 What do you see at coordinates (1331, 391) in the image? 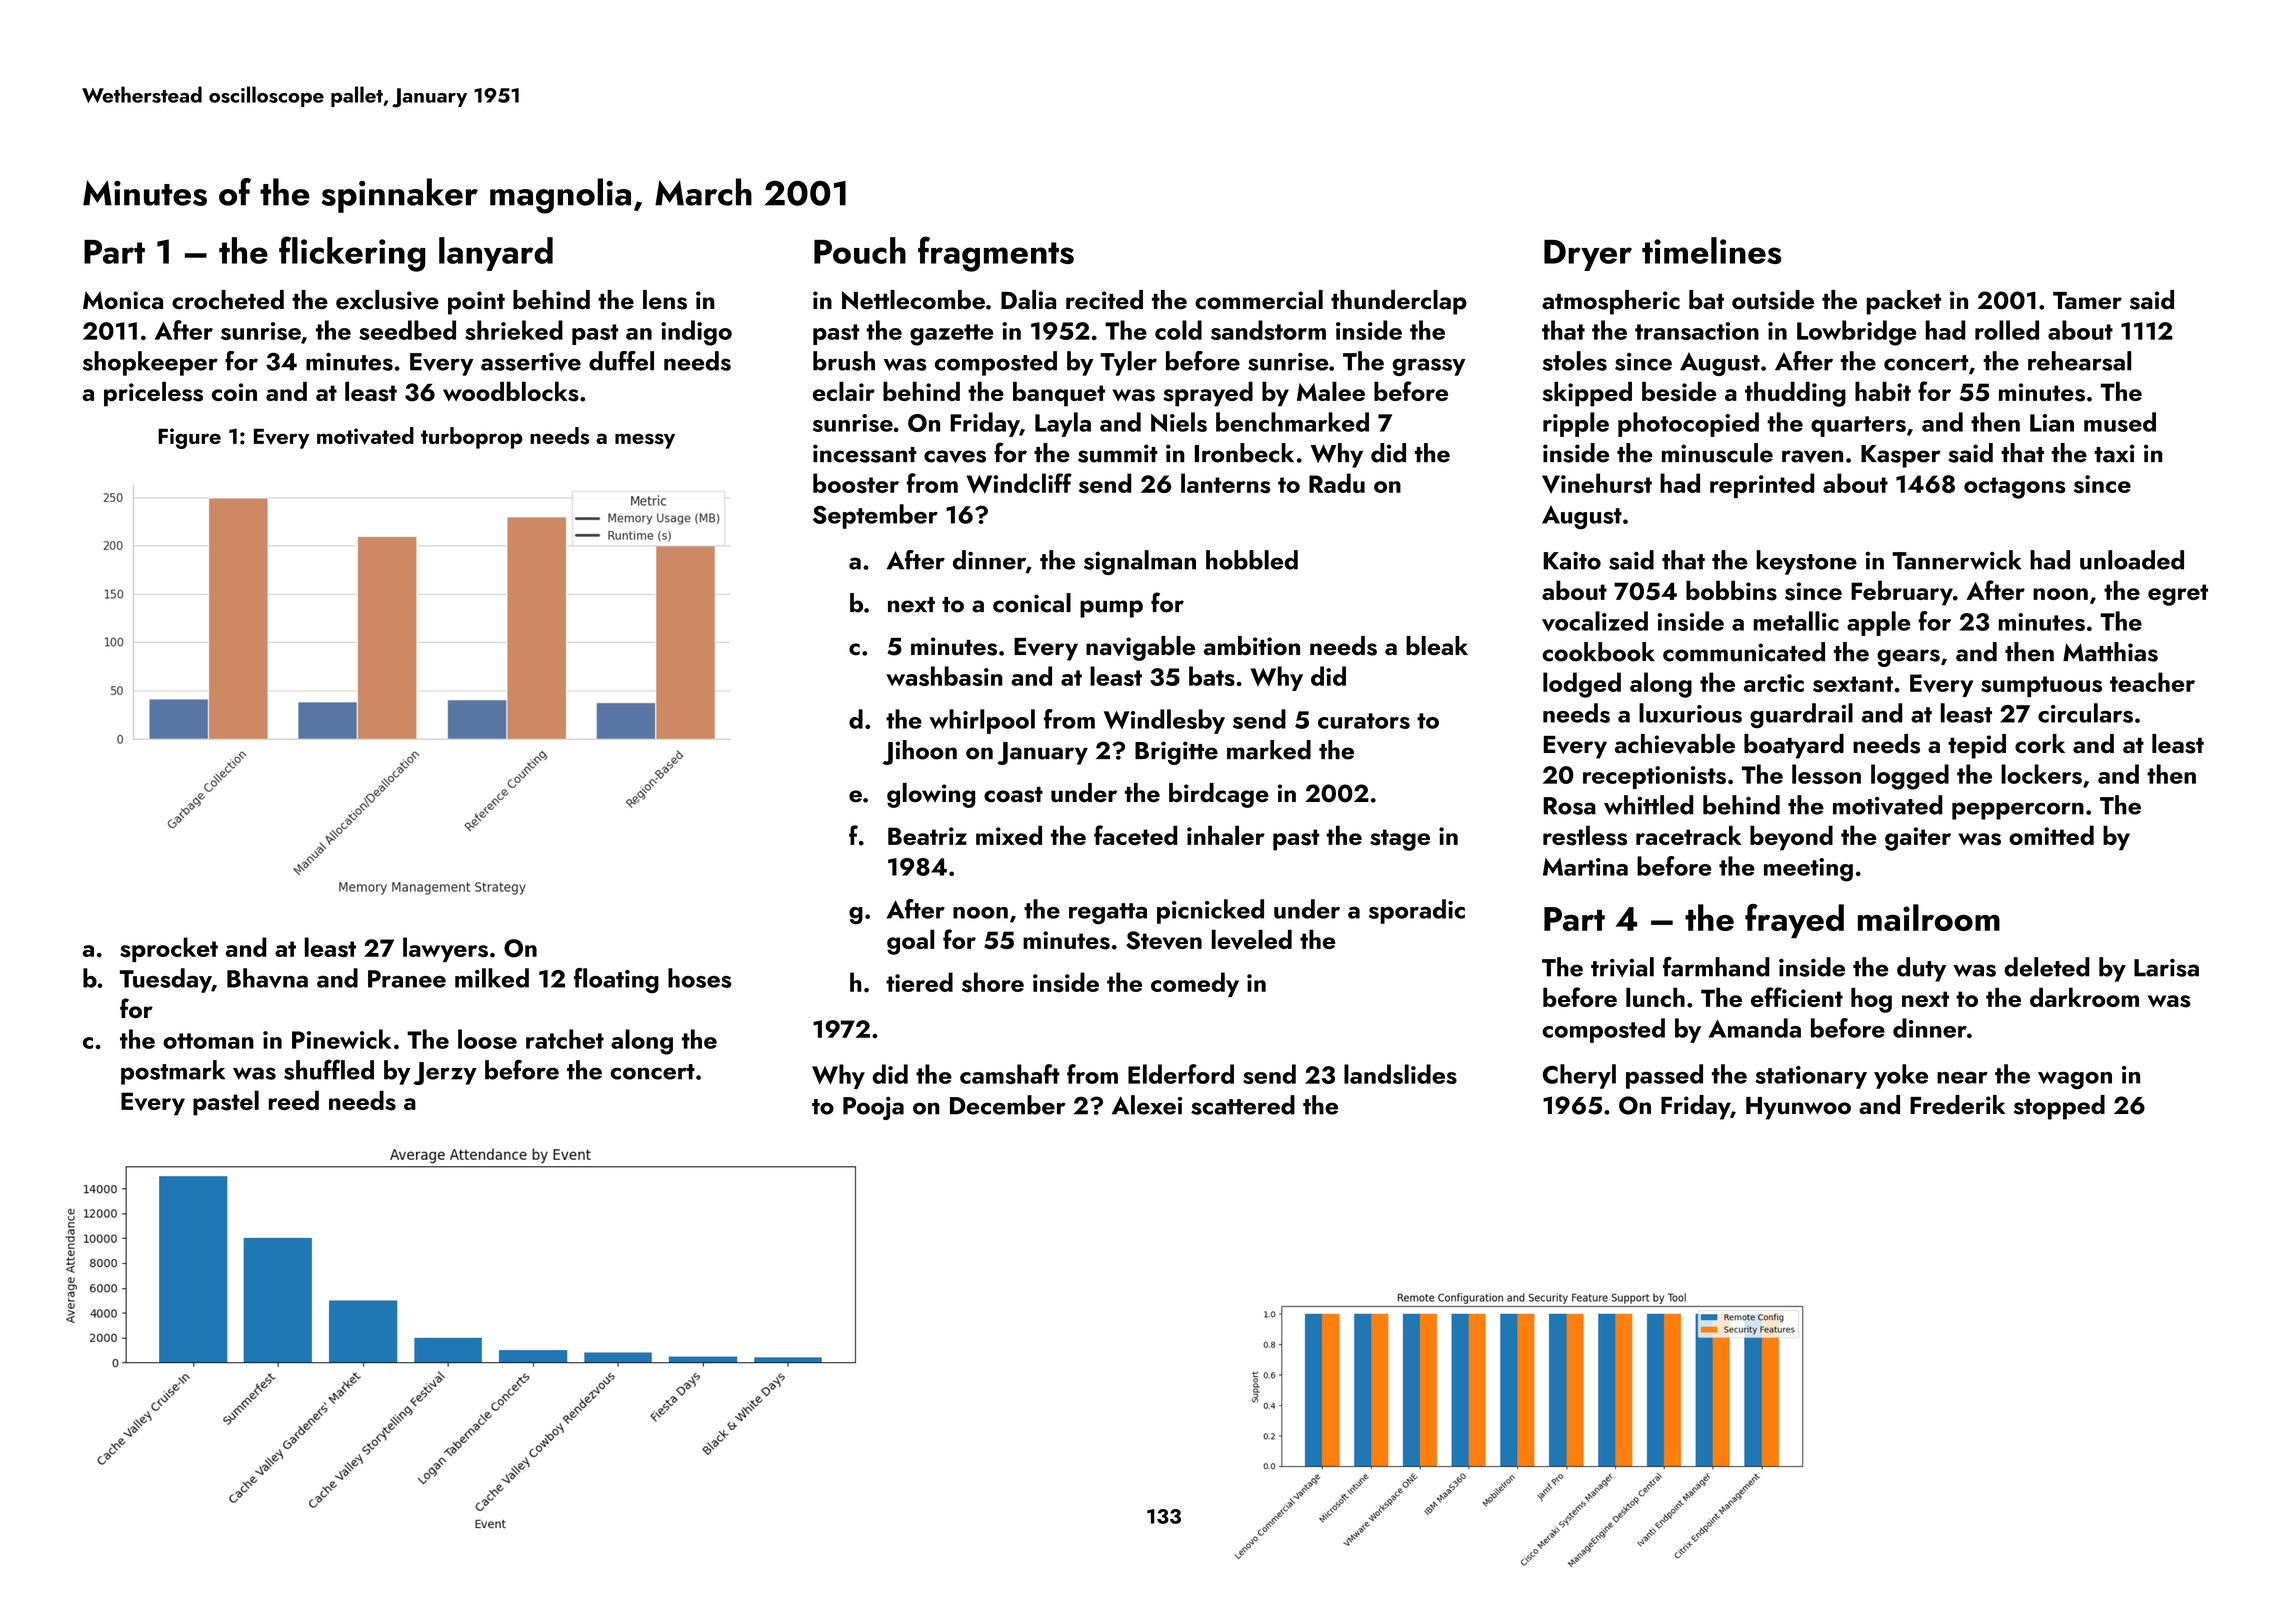
I see `Malee` at bounding box center [1331, 391].
